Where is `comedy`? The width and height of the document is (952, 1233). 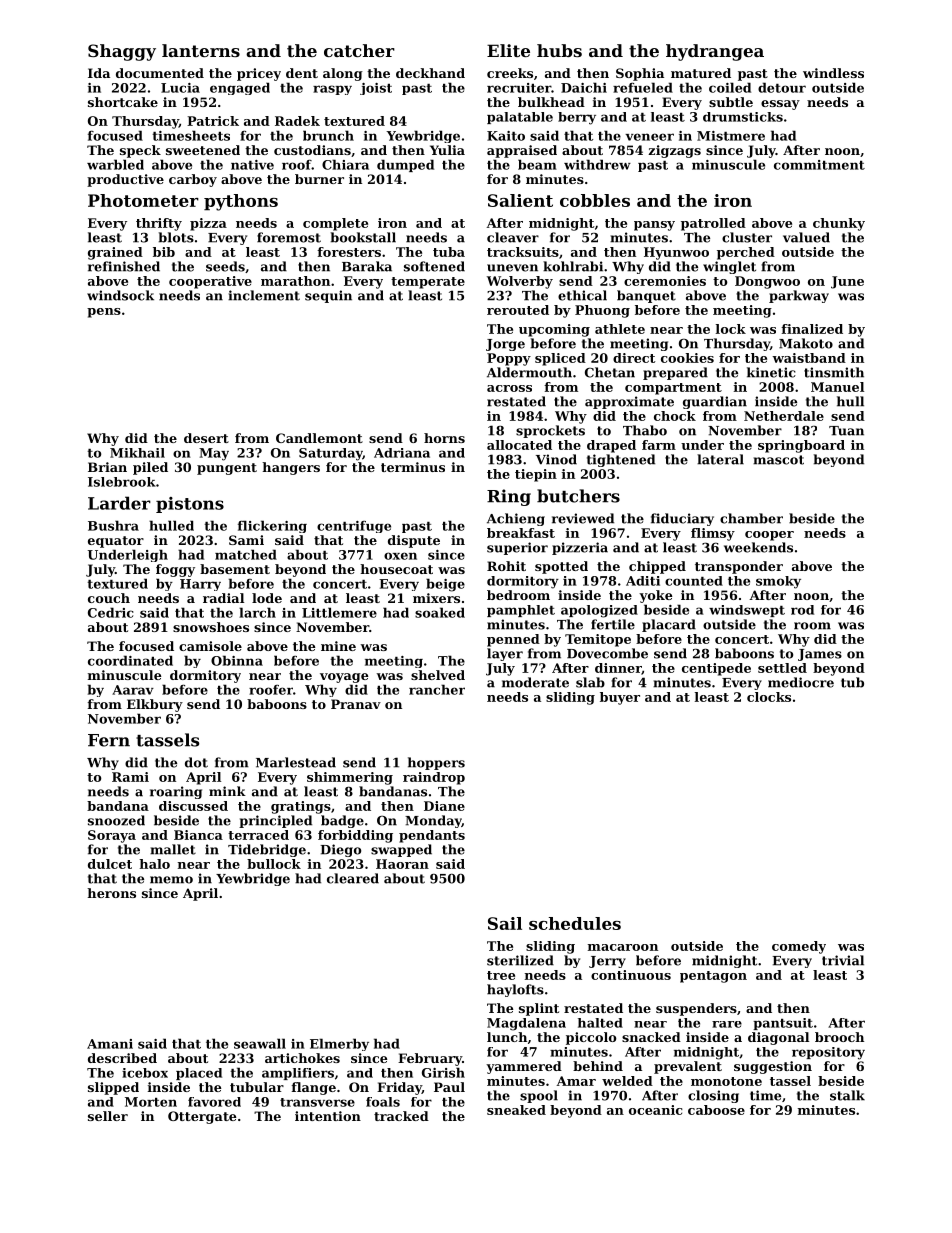
comedy is located at coordinates (799, 947).
